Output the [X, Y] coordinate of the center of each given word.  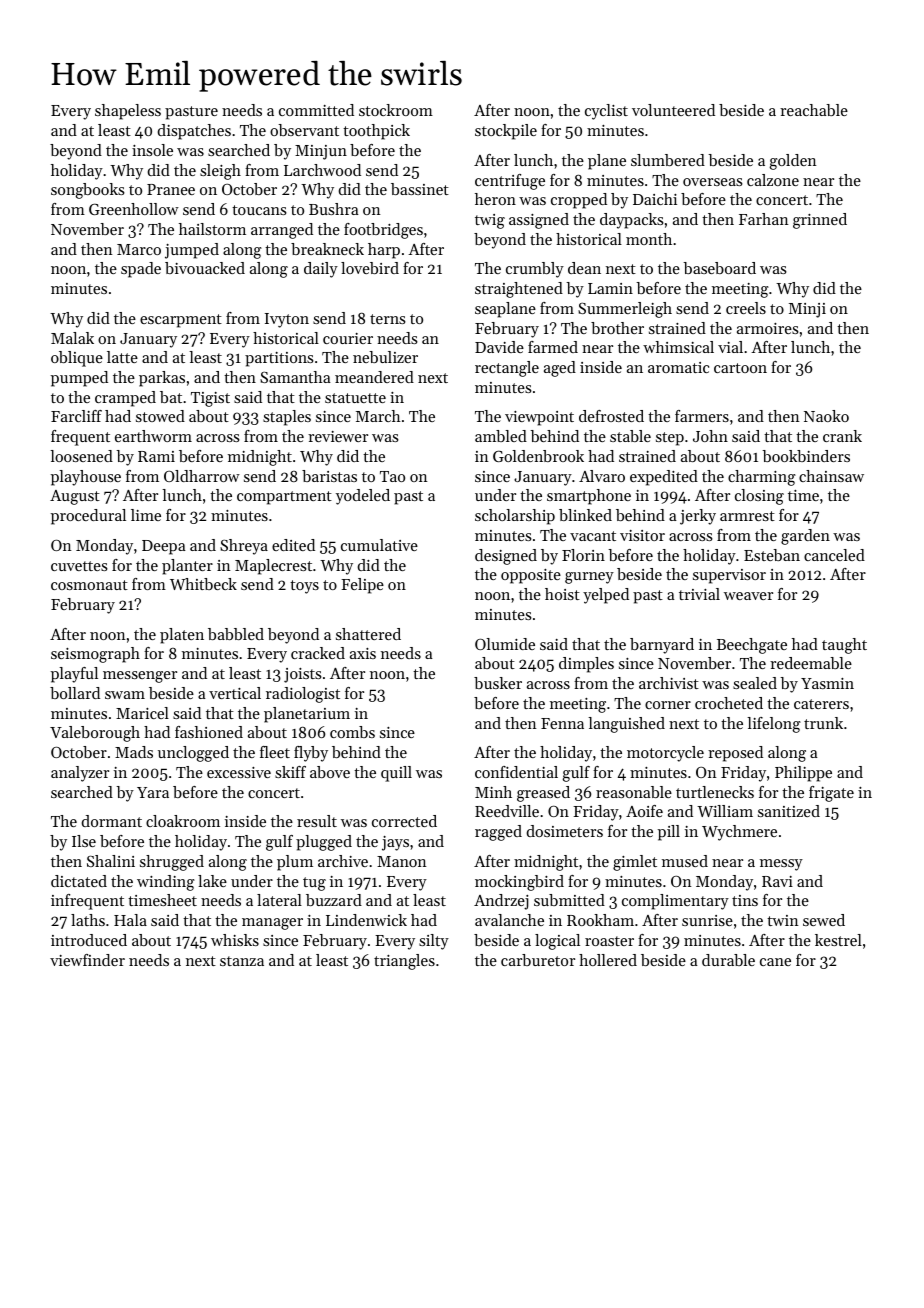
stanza [242, 961]
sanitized [789, 811]
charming [762, 478]
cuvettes [79, 566]
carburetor [538, 960]
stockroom [396, 110]
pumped [79, 379]
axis [363, 653]
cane [775, 962]
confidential [516, 772]
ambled [501, 436]
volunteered [673, 110]
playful [74, 675]
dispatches [194, 132]
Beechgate [752, 646]
